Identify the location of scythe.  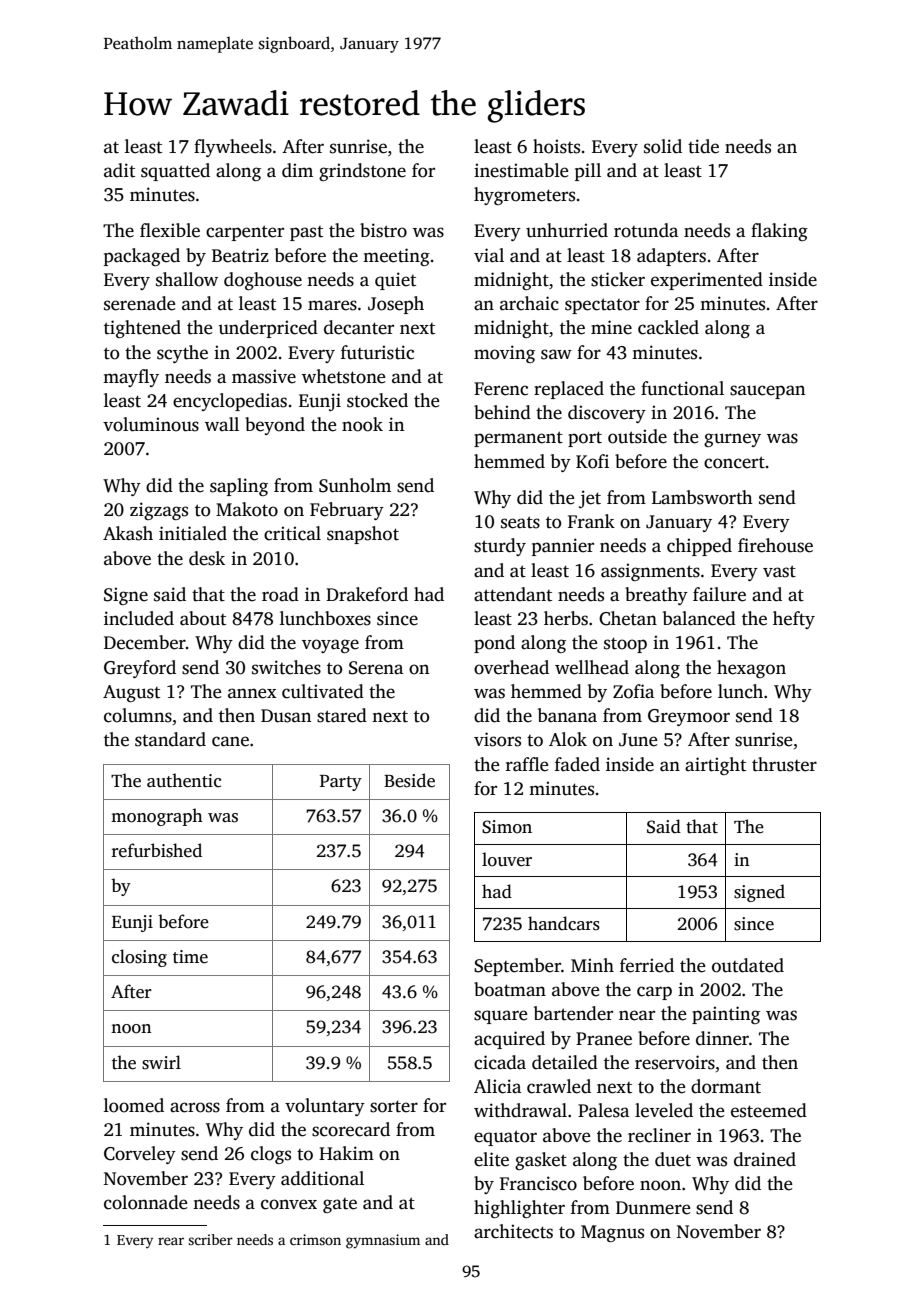
(182, 354).
